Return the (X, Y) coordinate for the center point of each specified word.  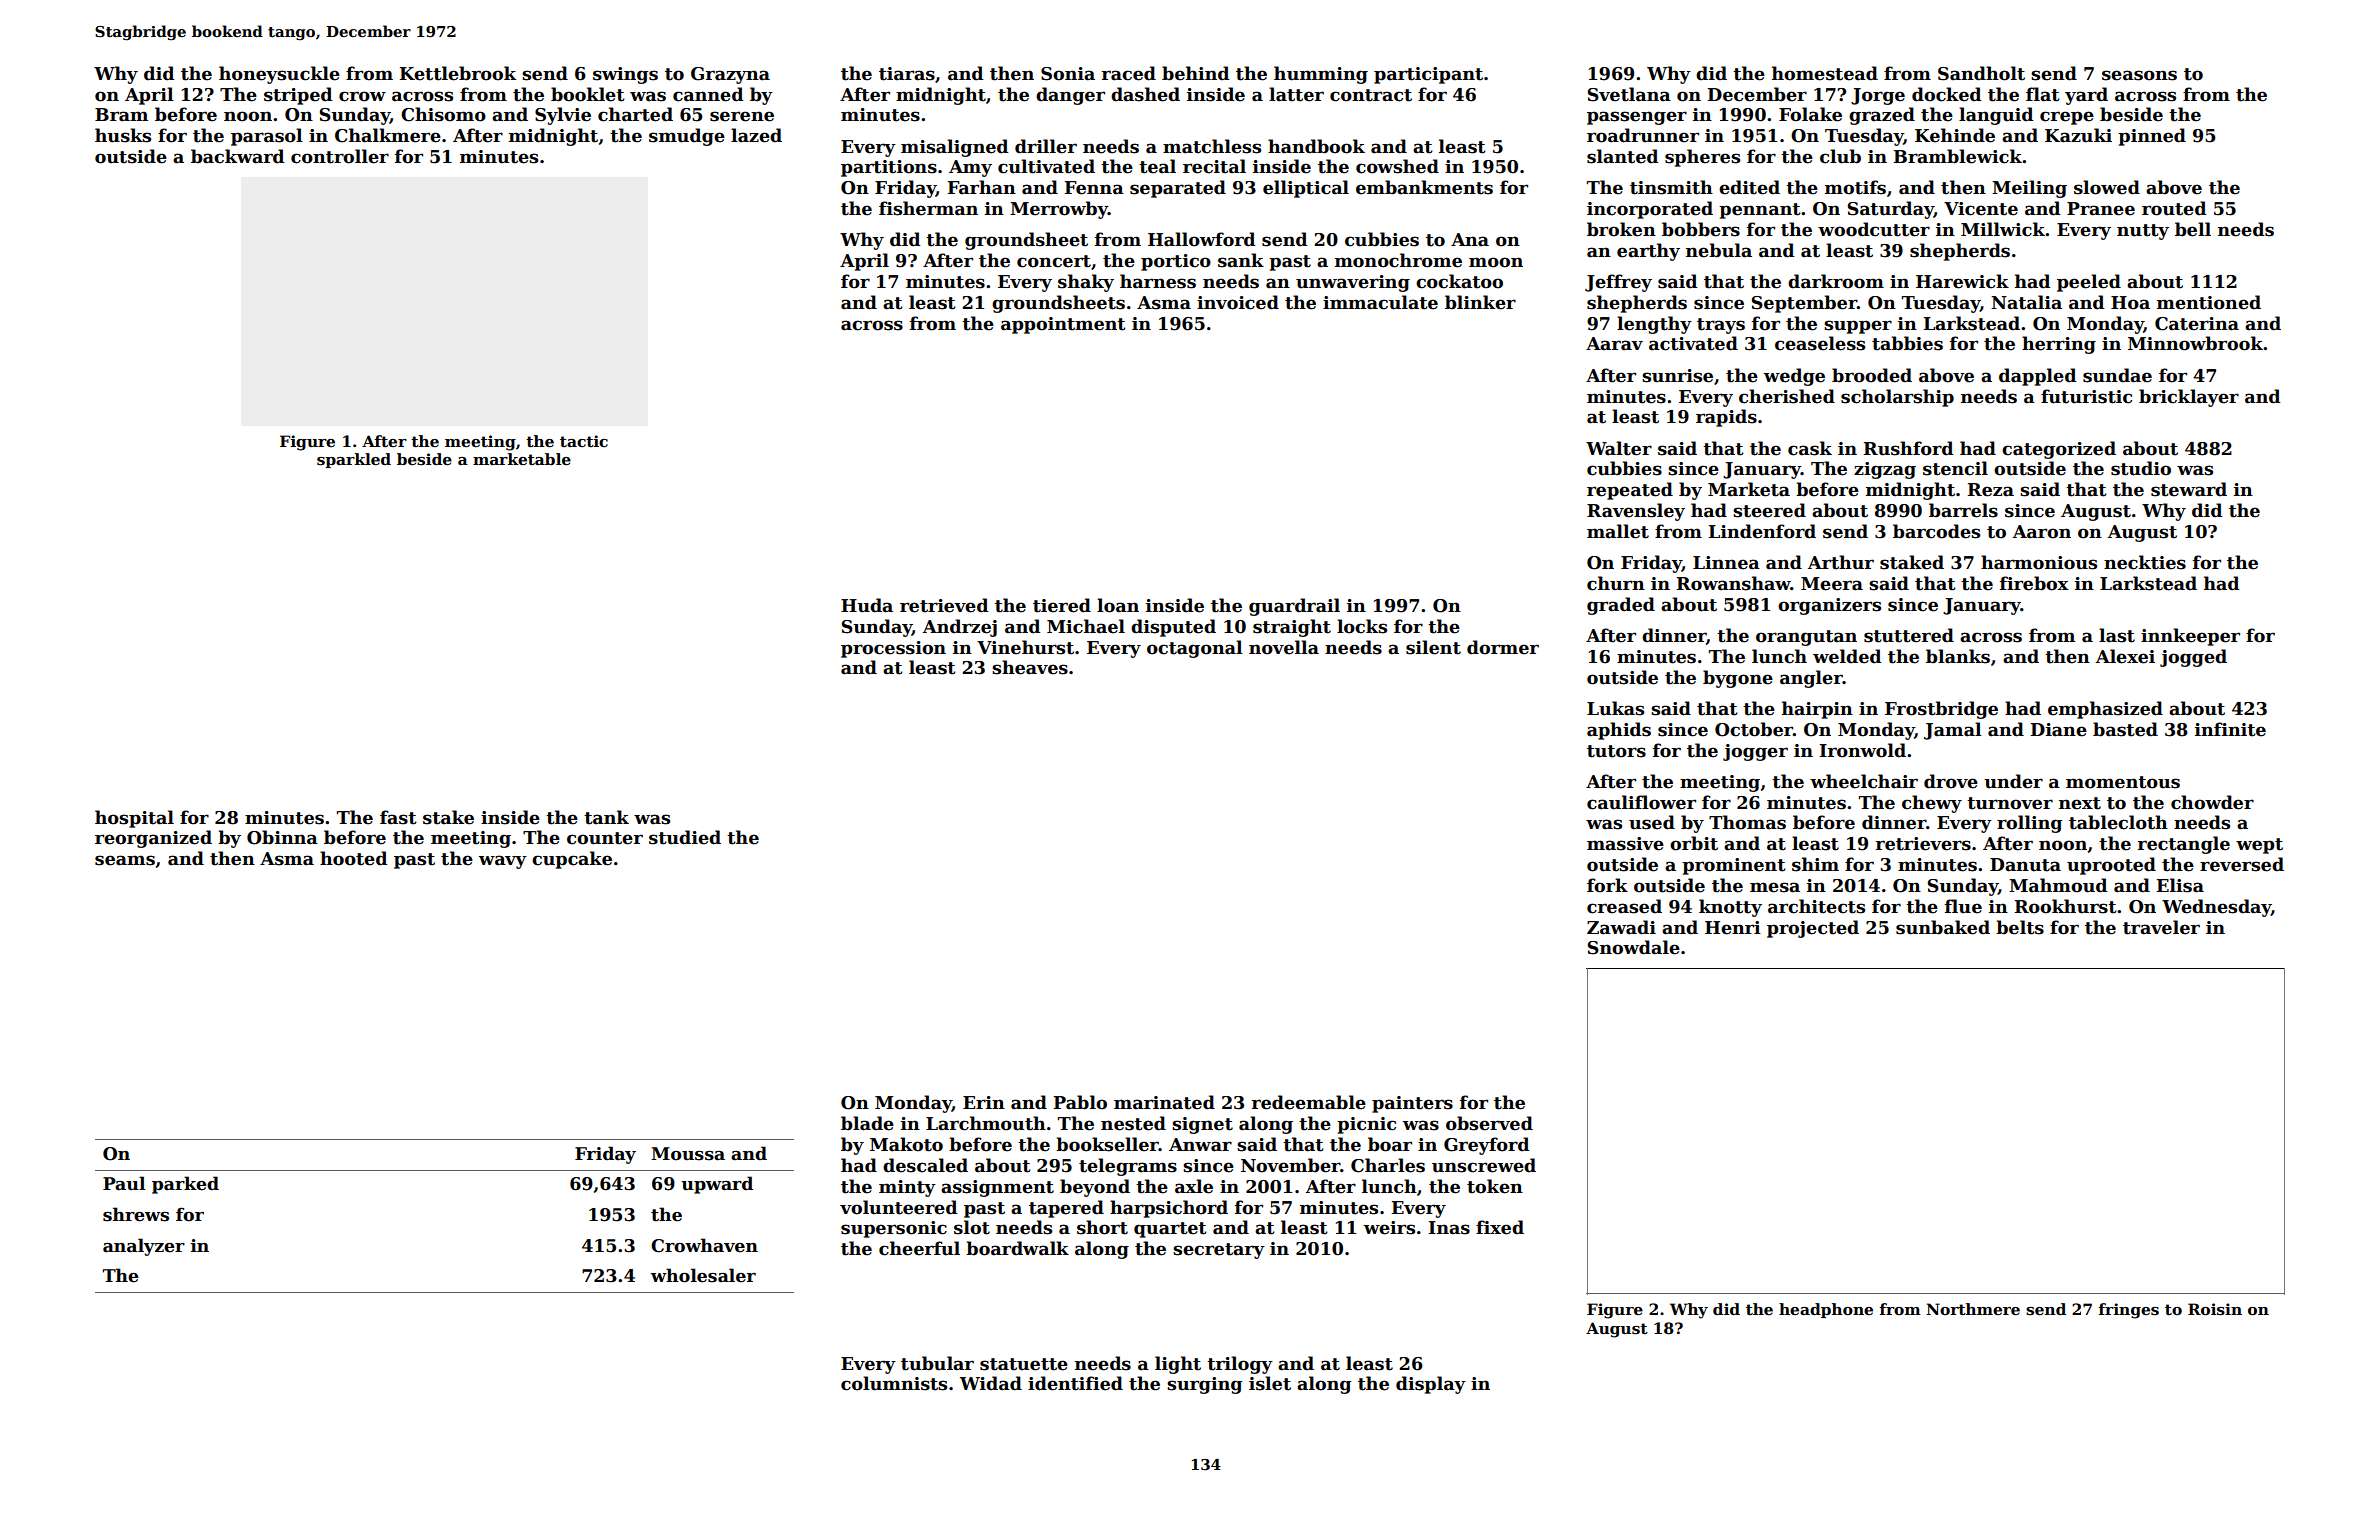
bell (2193, 229)
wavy (503, 862)
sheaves (1030, 667)
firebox (2034, 583)
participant (1428, 75)
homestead (1825, 73)
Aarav (1614, 344)
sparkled (354, 460)
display (1431, 1385)
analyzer (144, 1247)
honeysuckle (279, 75)
